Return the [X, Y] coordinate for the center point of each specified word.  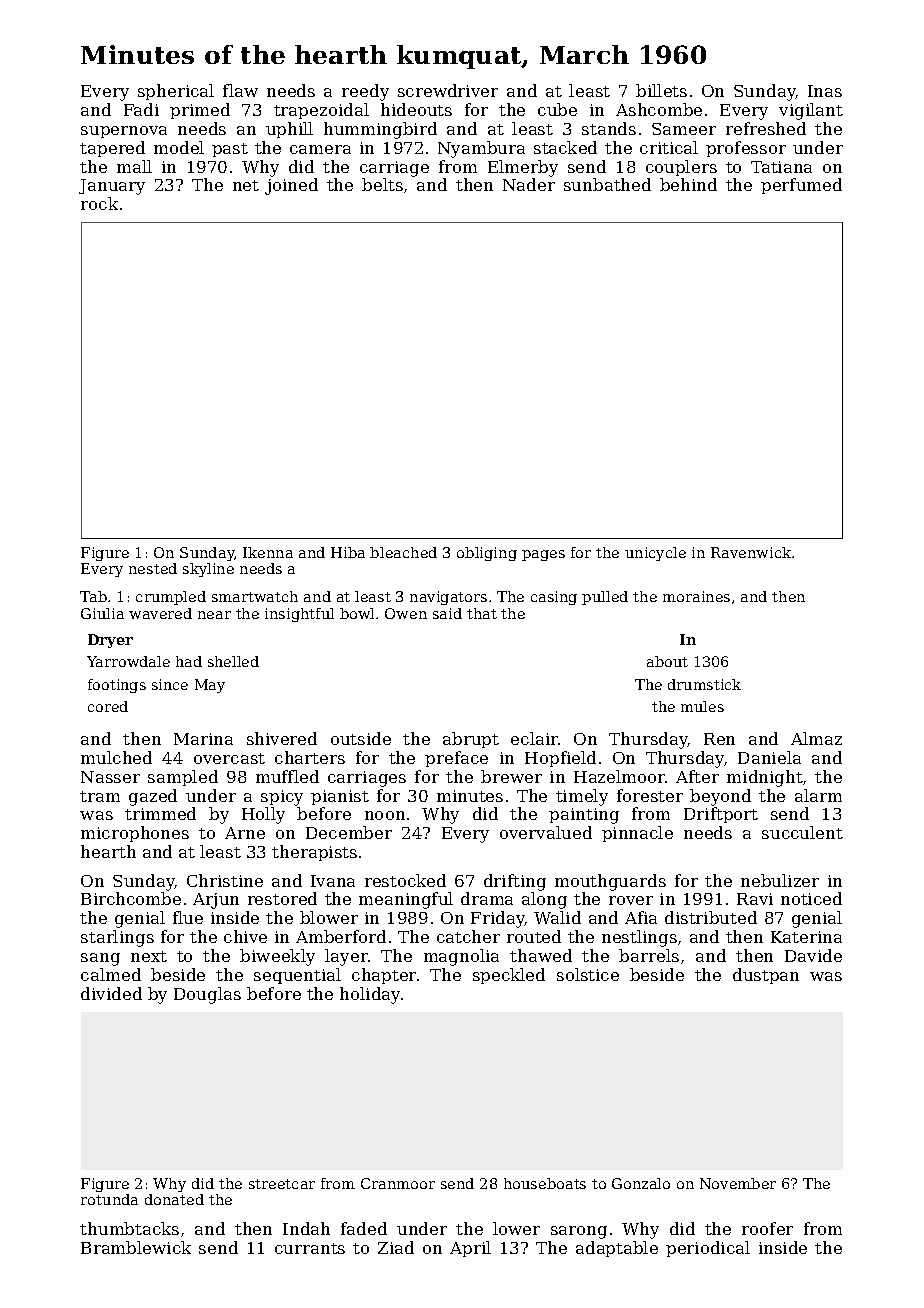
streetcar [282, 1184]
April [470, 1249]
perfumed [801, 186]
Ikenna [268, 552]
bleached [403, 552]
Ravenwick [751, 552]
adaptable [617, 1249]
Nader [529, 184]
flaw [240, 90]
